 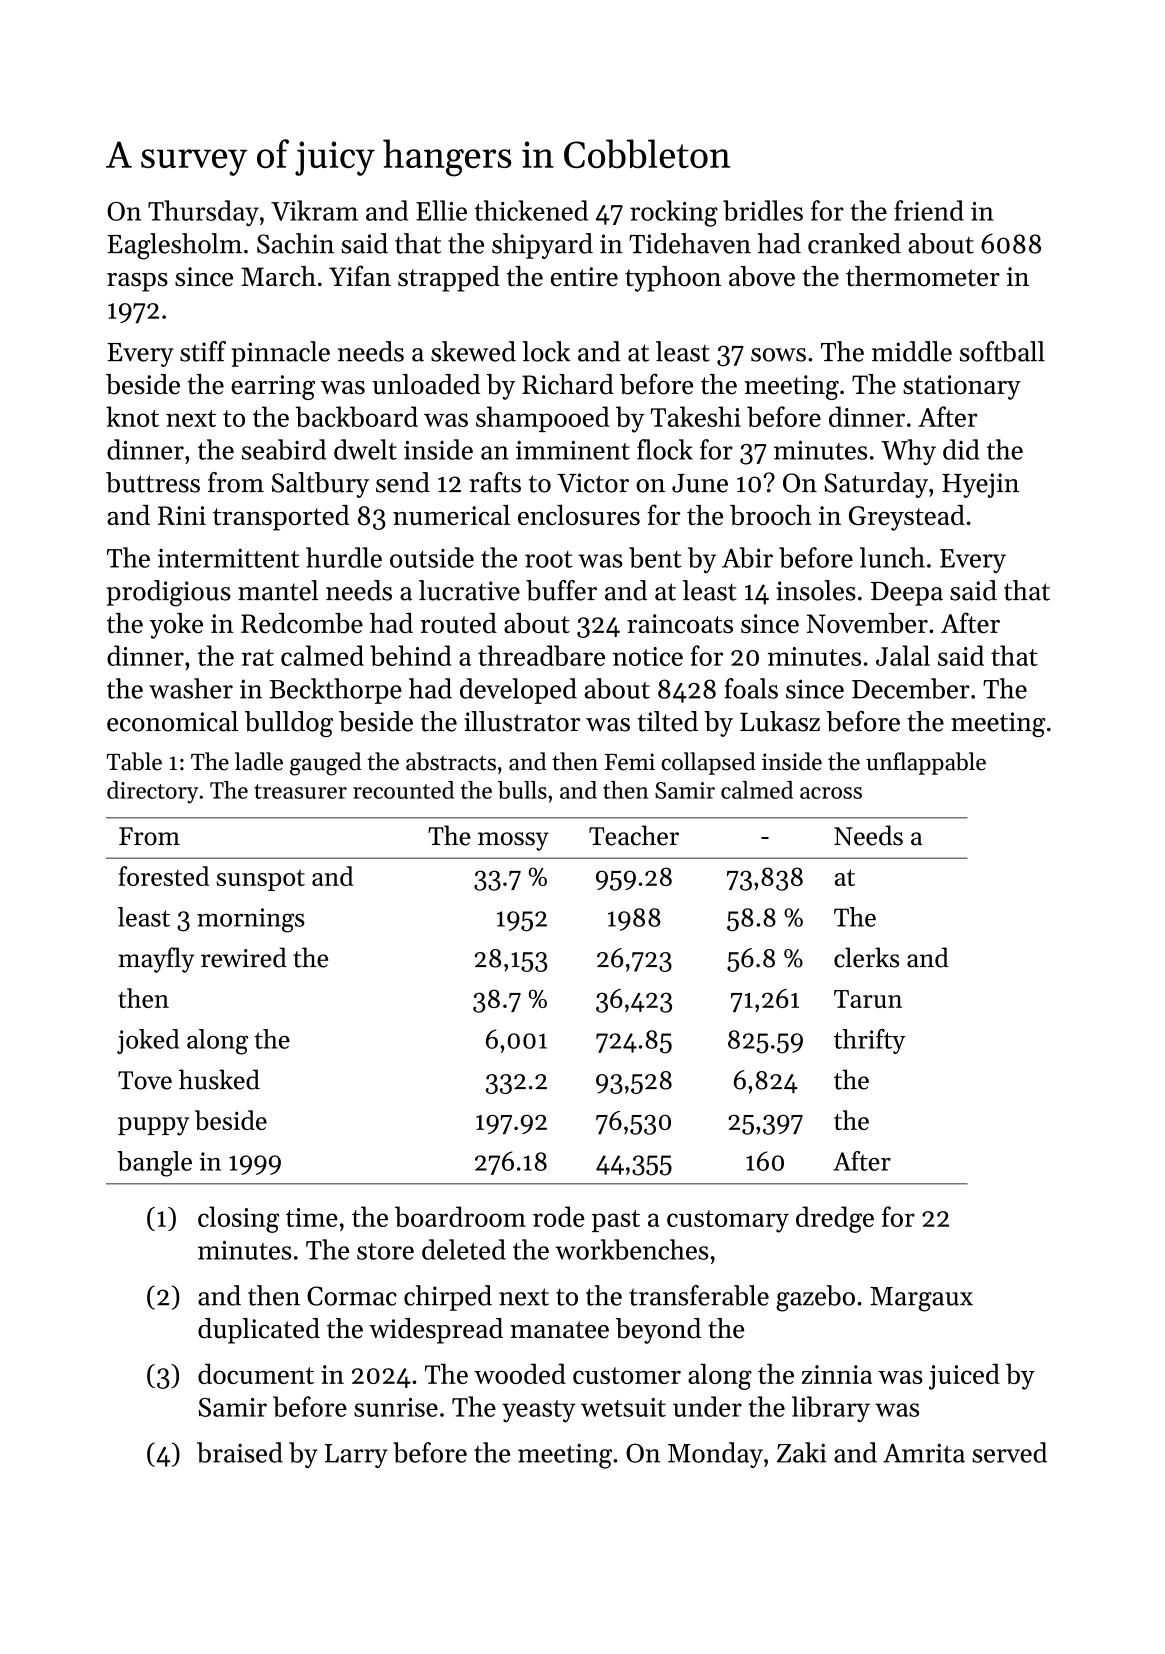 What do you see at coordinates (929, 210) in the screenshot?
I see `friend` at bounding box center [929, 210].
